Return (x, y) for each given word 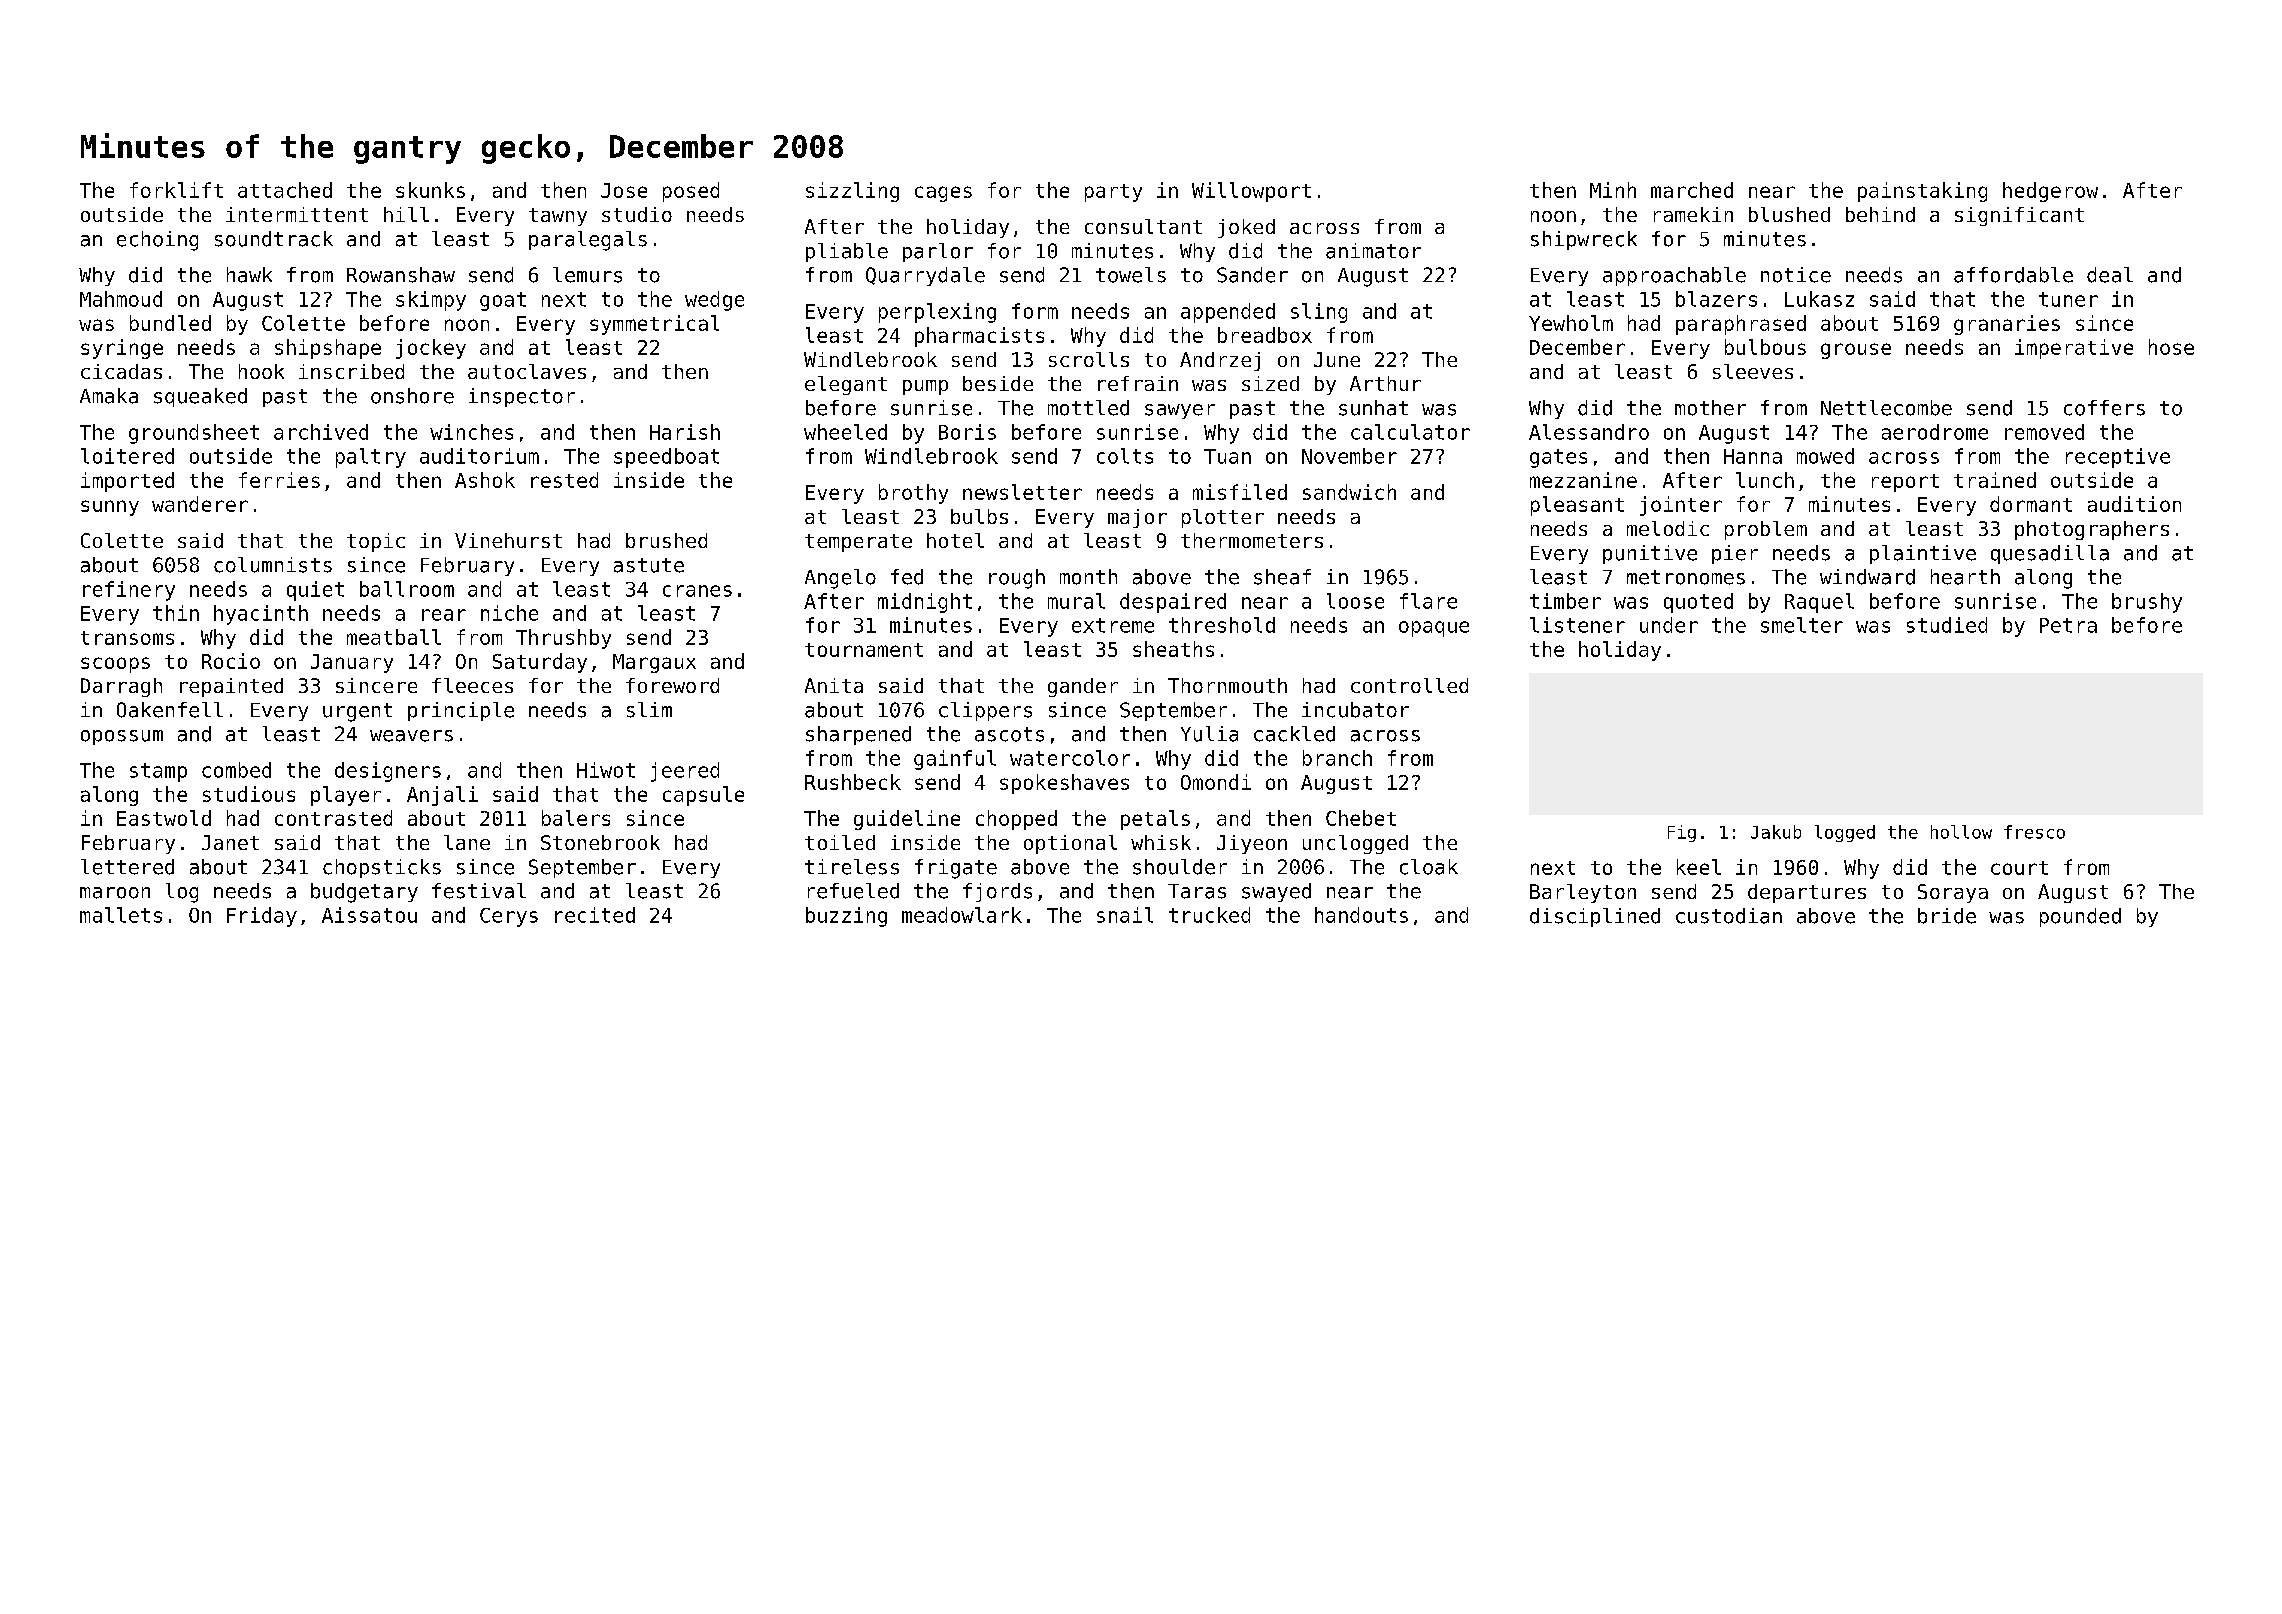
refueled (853, 891)
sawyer (1180, 411)
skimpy (431, 301)
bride (1947, 916)
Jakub (1776, 832)
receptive (2118, 458)
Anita (834, 685)
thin (176, 613)
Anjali (442, 796)
